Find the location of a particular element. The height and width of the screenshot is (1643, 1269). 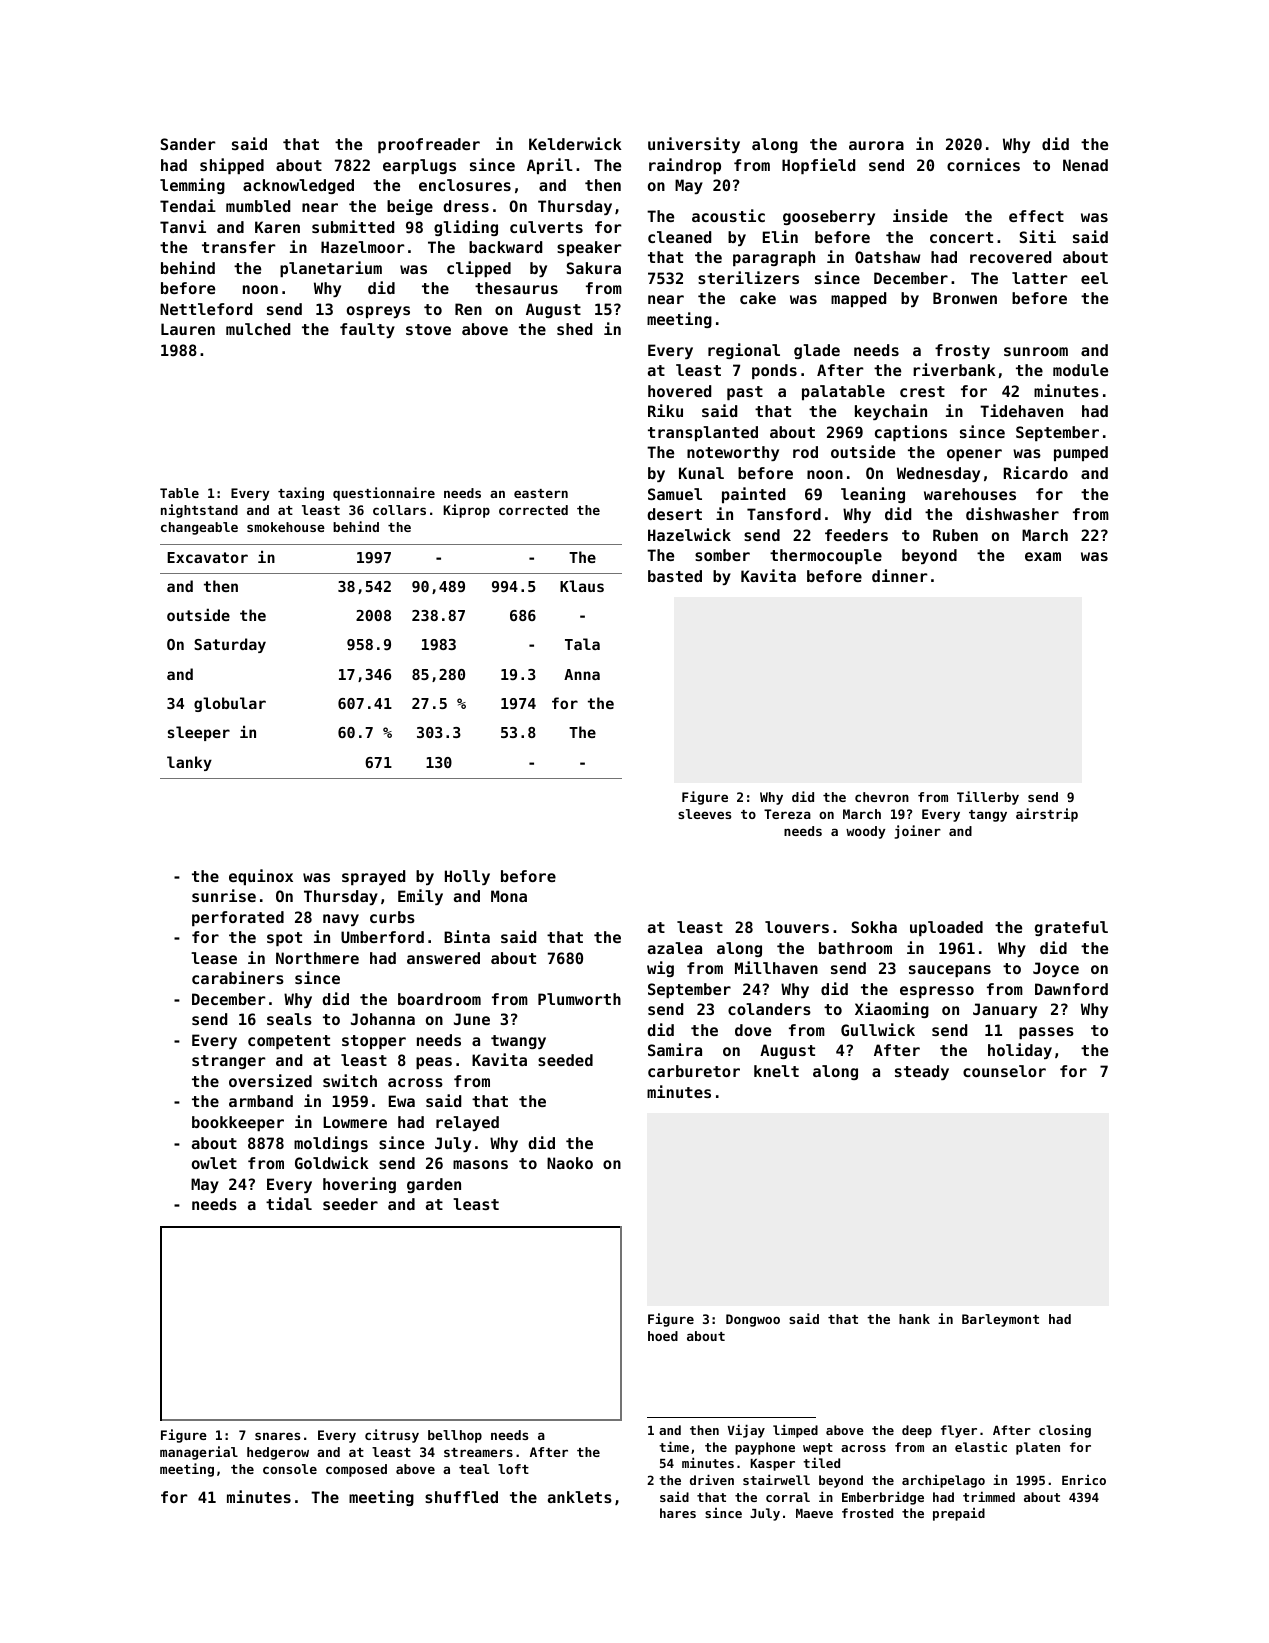

taxing is located at coordinates (301, 494).
